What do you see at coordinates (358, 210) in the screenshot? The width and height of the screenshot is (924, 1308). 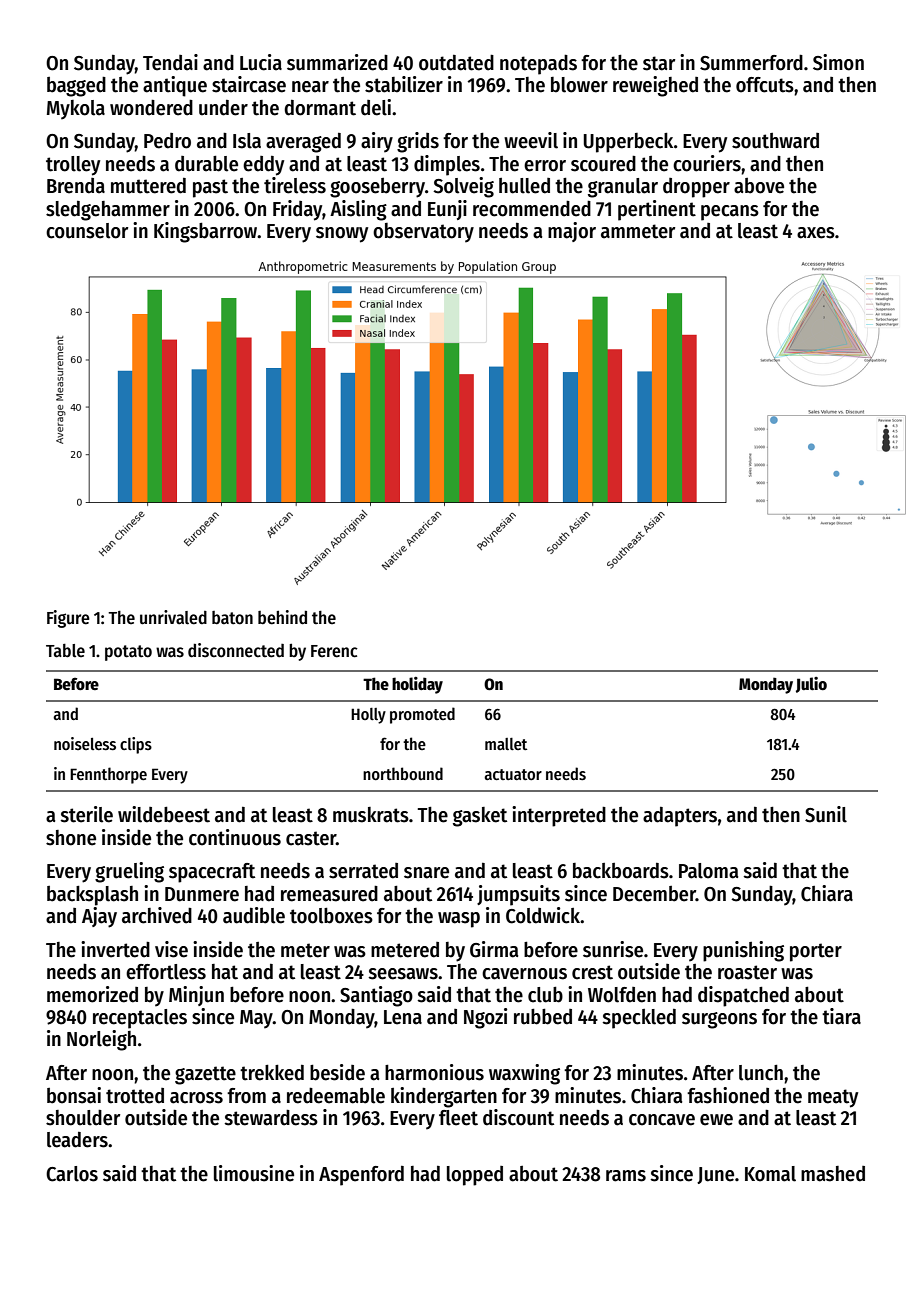 I see `Aisling` at bounding box center [358, 210].
